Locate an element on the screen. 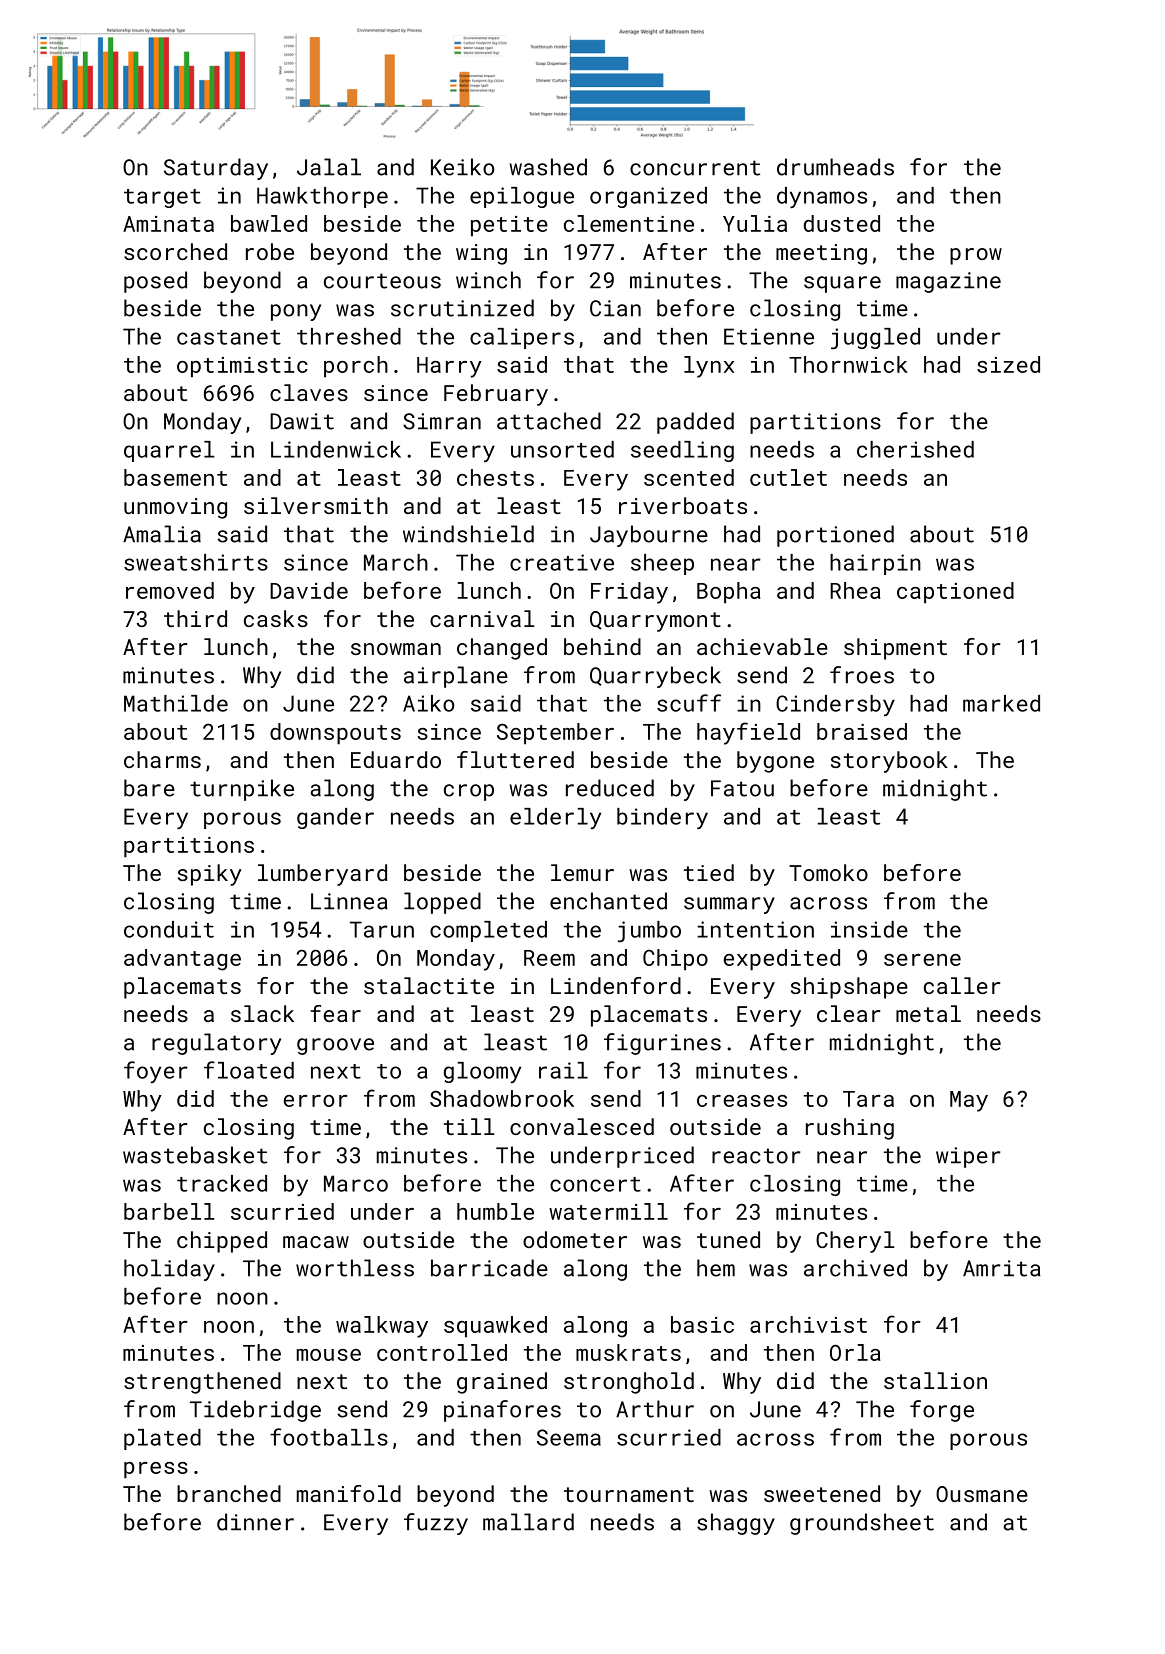  winch is located at coordinates (488, 280).
